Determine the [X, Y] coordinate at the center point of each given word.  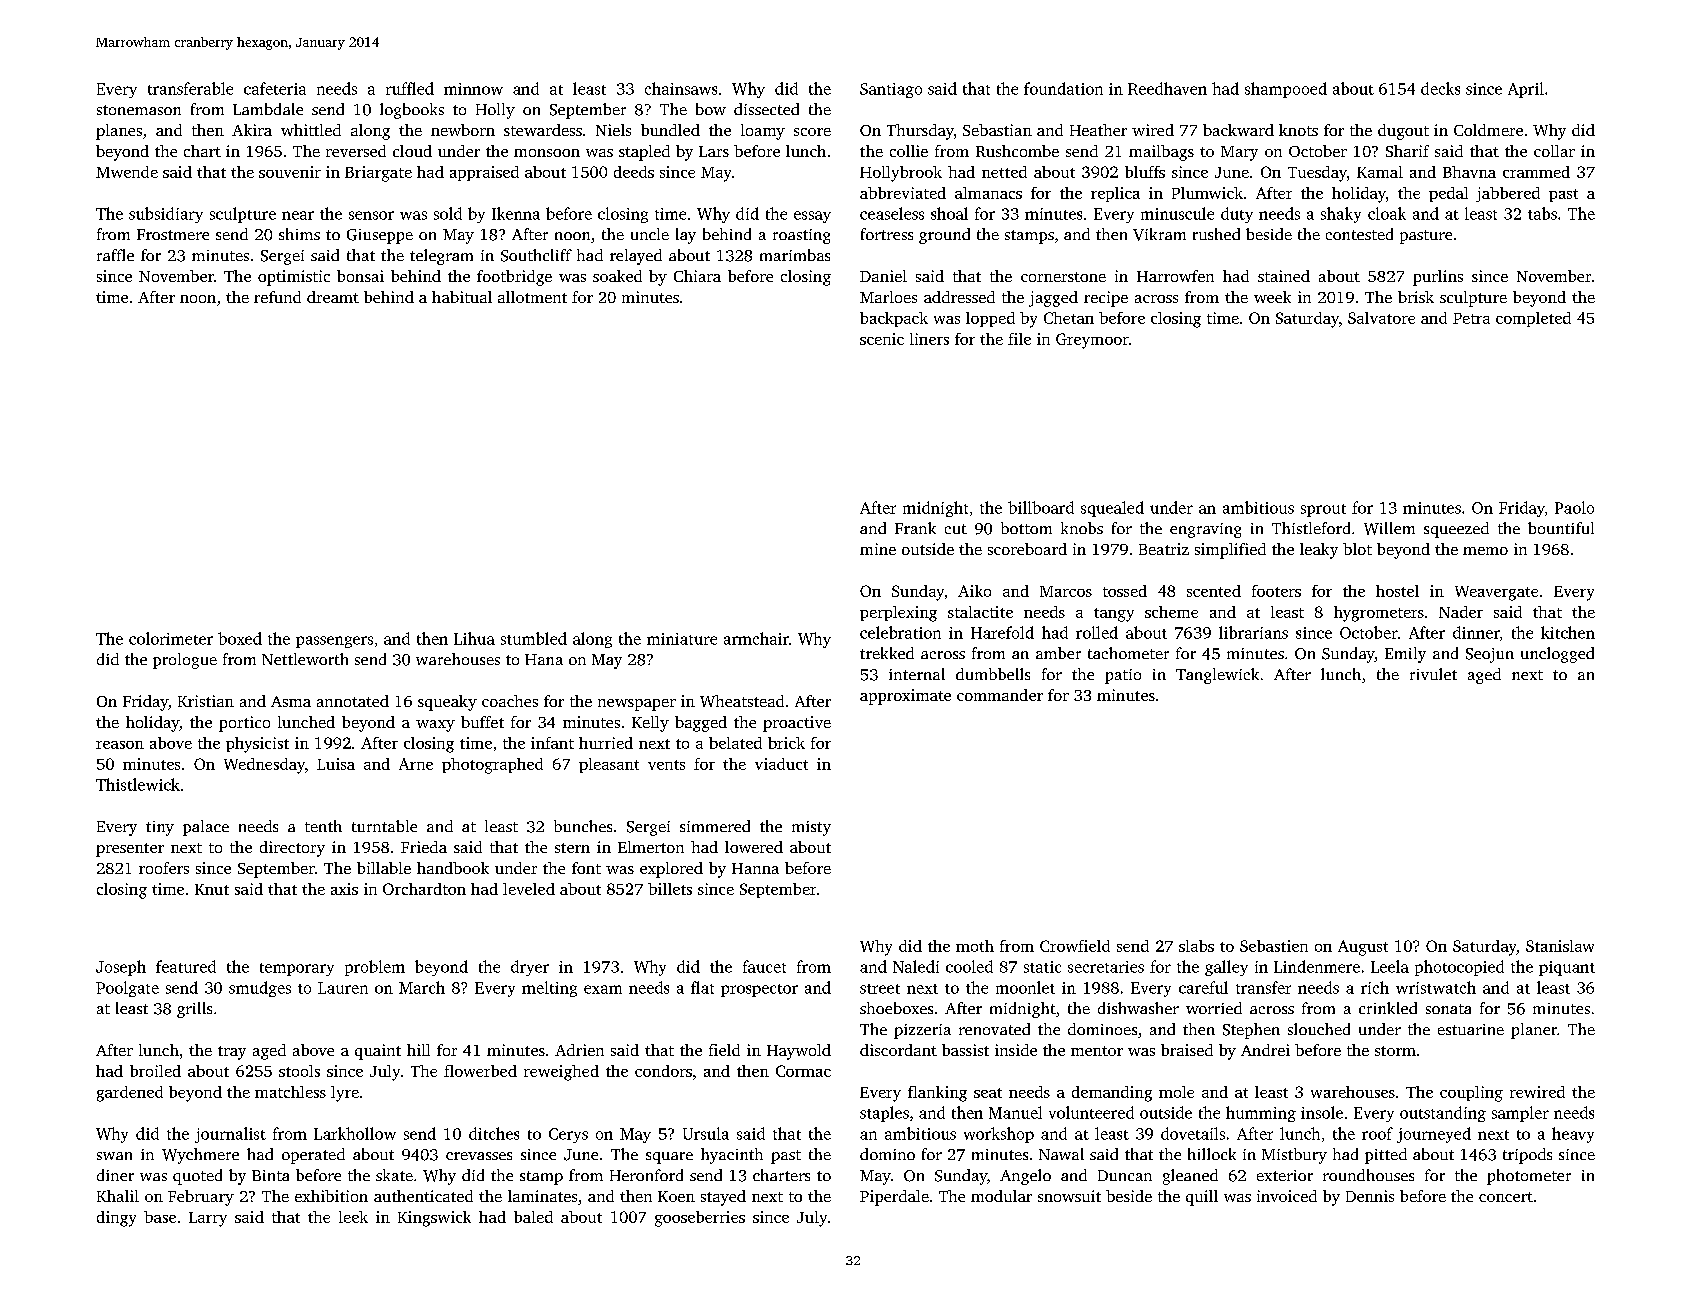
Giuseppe [380, 236]
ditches [494, 1133]
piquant [1567, 968]
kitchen [1568, 632]
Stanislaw [1560, 946]
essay [812, 217]
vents [666, 765]
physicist [257, 745]
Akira [252, 130]
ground [944, 236]
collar [1554, 151]
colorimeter [171, 638]
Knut [212, 889]
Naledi [916, 966]
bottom [1026, 528]
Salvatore [1381, 318]
